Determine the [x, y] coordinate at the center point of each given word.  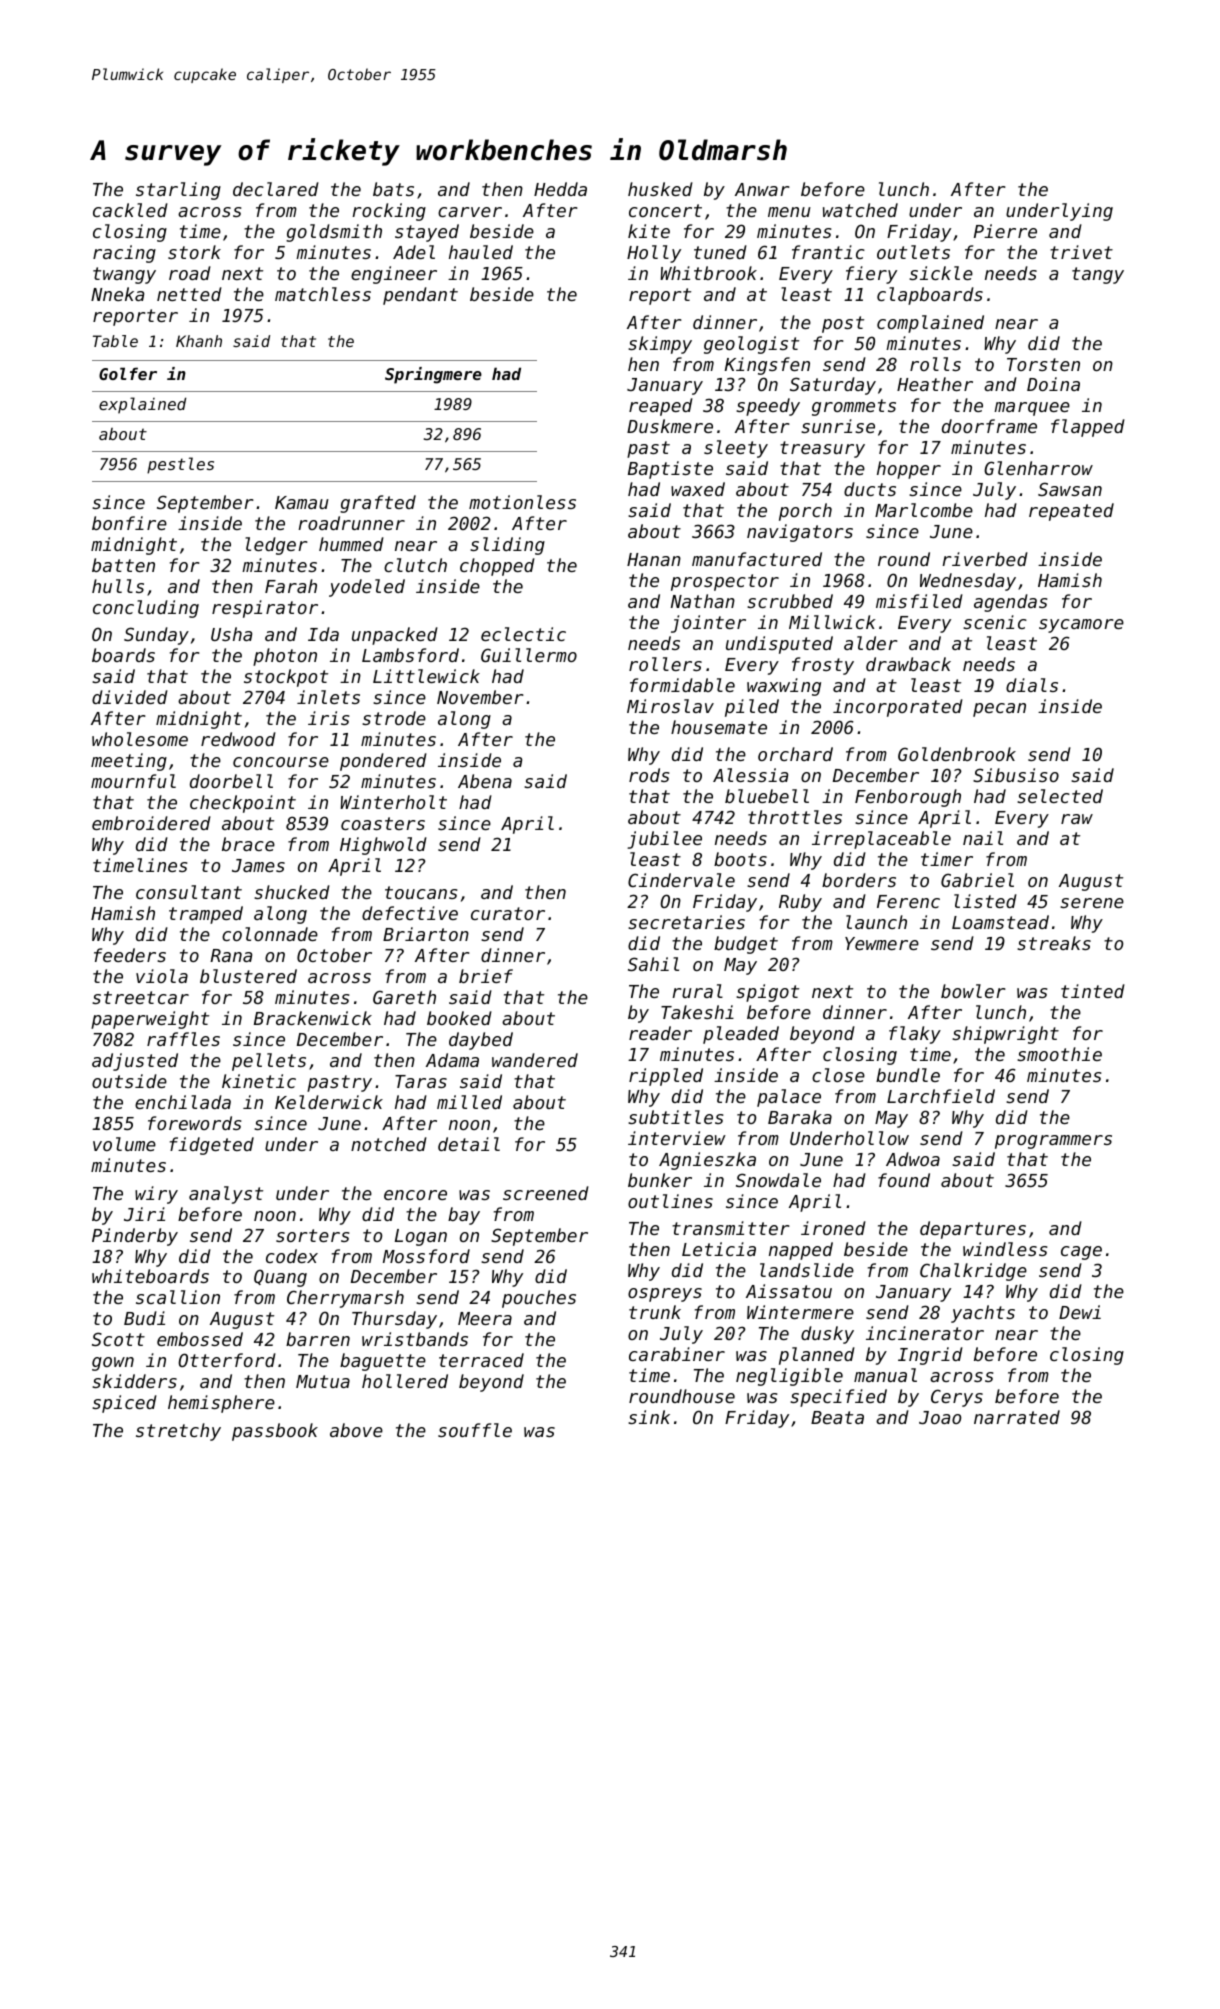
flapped [1088, 428]
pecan [999, 710]
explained [142, 405]
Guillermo [529, 655]
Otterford [227, 1360]
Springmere [433, 375]
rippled [666, 1077]
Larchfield [941, 1096]
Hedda [560, 189]
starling [178, 191]
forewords [194, 1123]
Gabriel [977, 880]
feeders [130, 955]
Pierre [1005, 231]
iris [328, 718]
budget [746, 945]
